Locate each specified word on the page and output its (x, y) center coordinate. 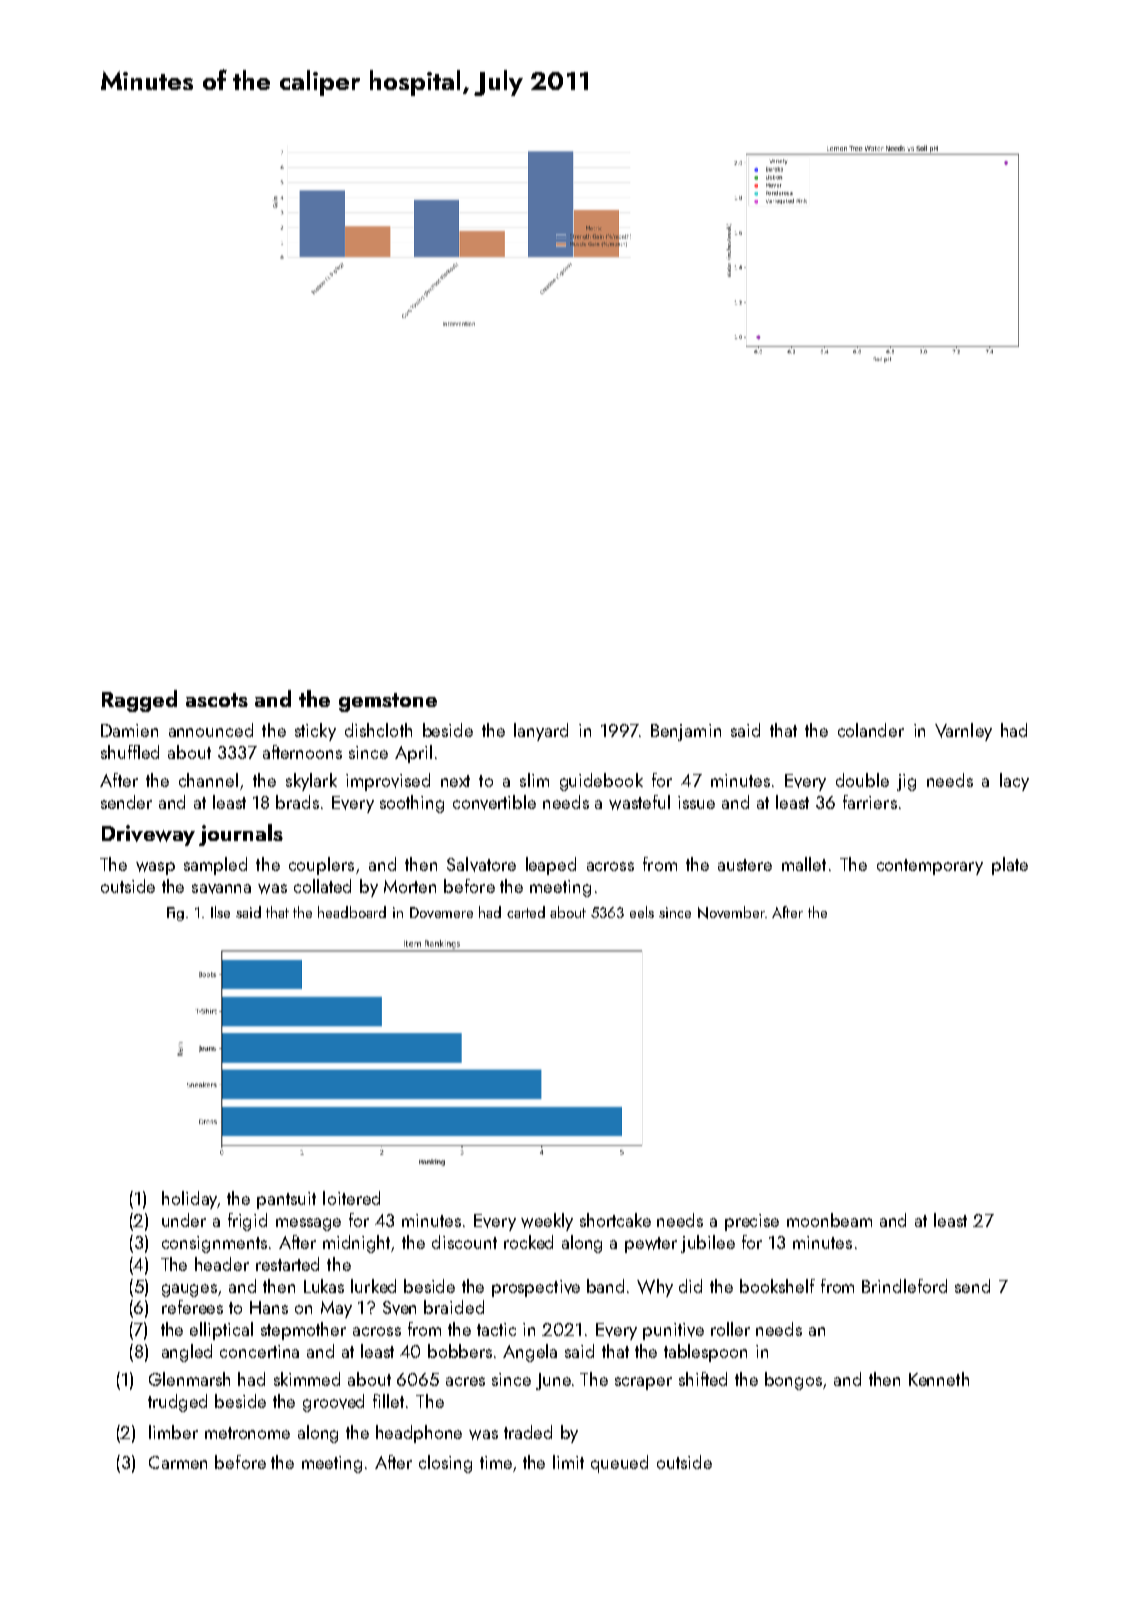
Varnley (963, 732)
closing (445, 1464)
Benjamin (686, 732)
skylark (311, 782)
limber (173, 1432)
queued (619, 1464)
